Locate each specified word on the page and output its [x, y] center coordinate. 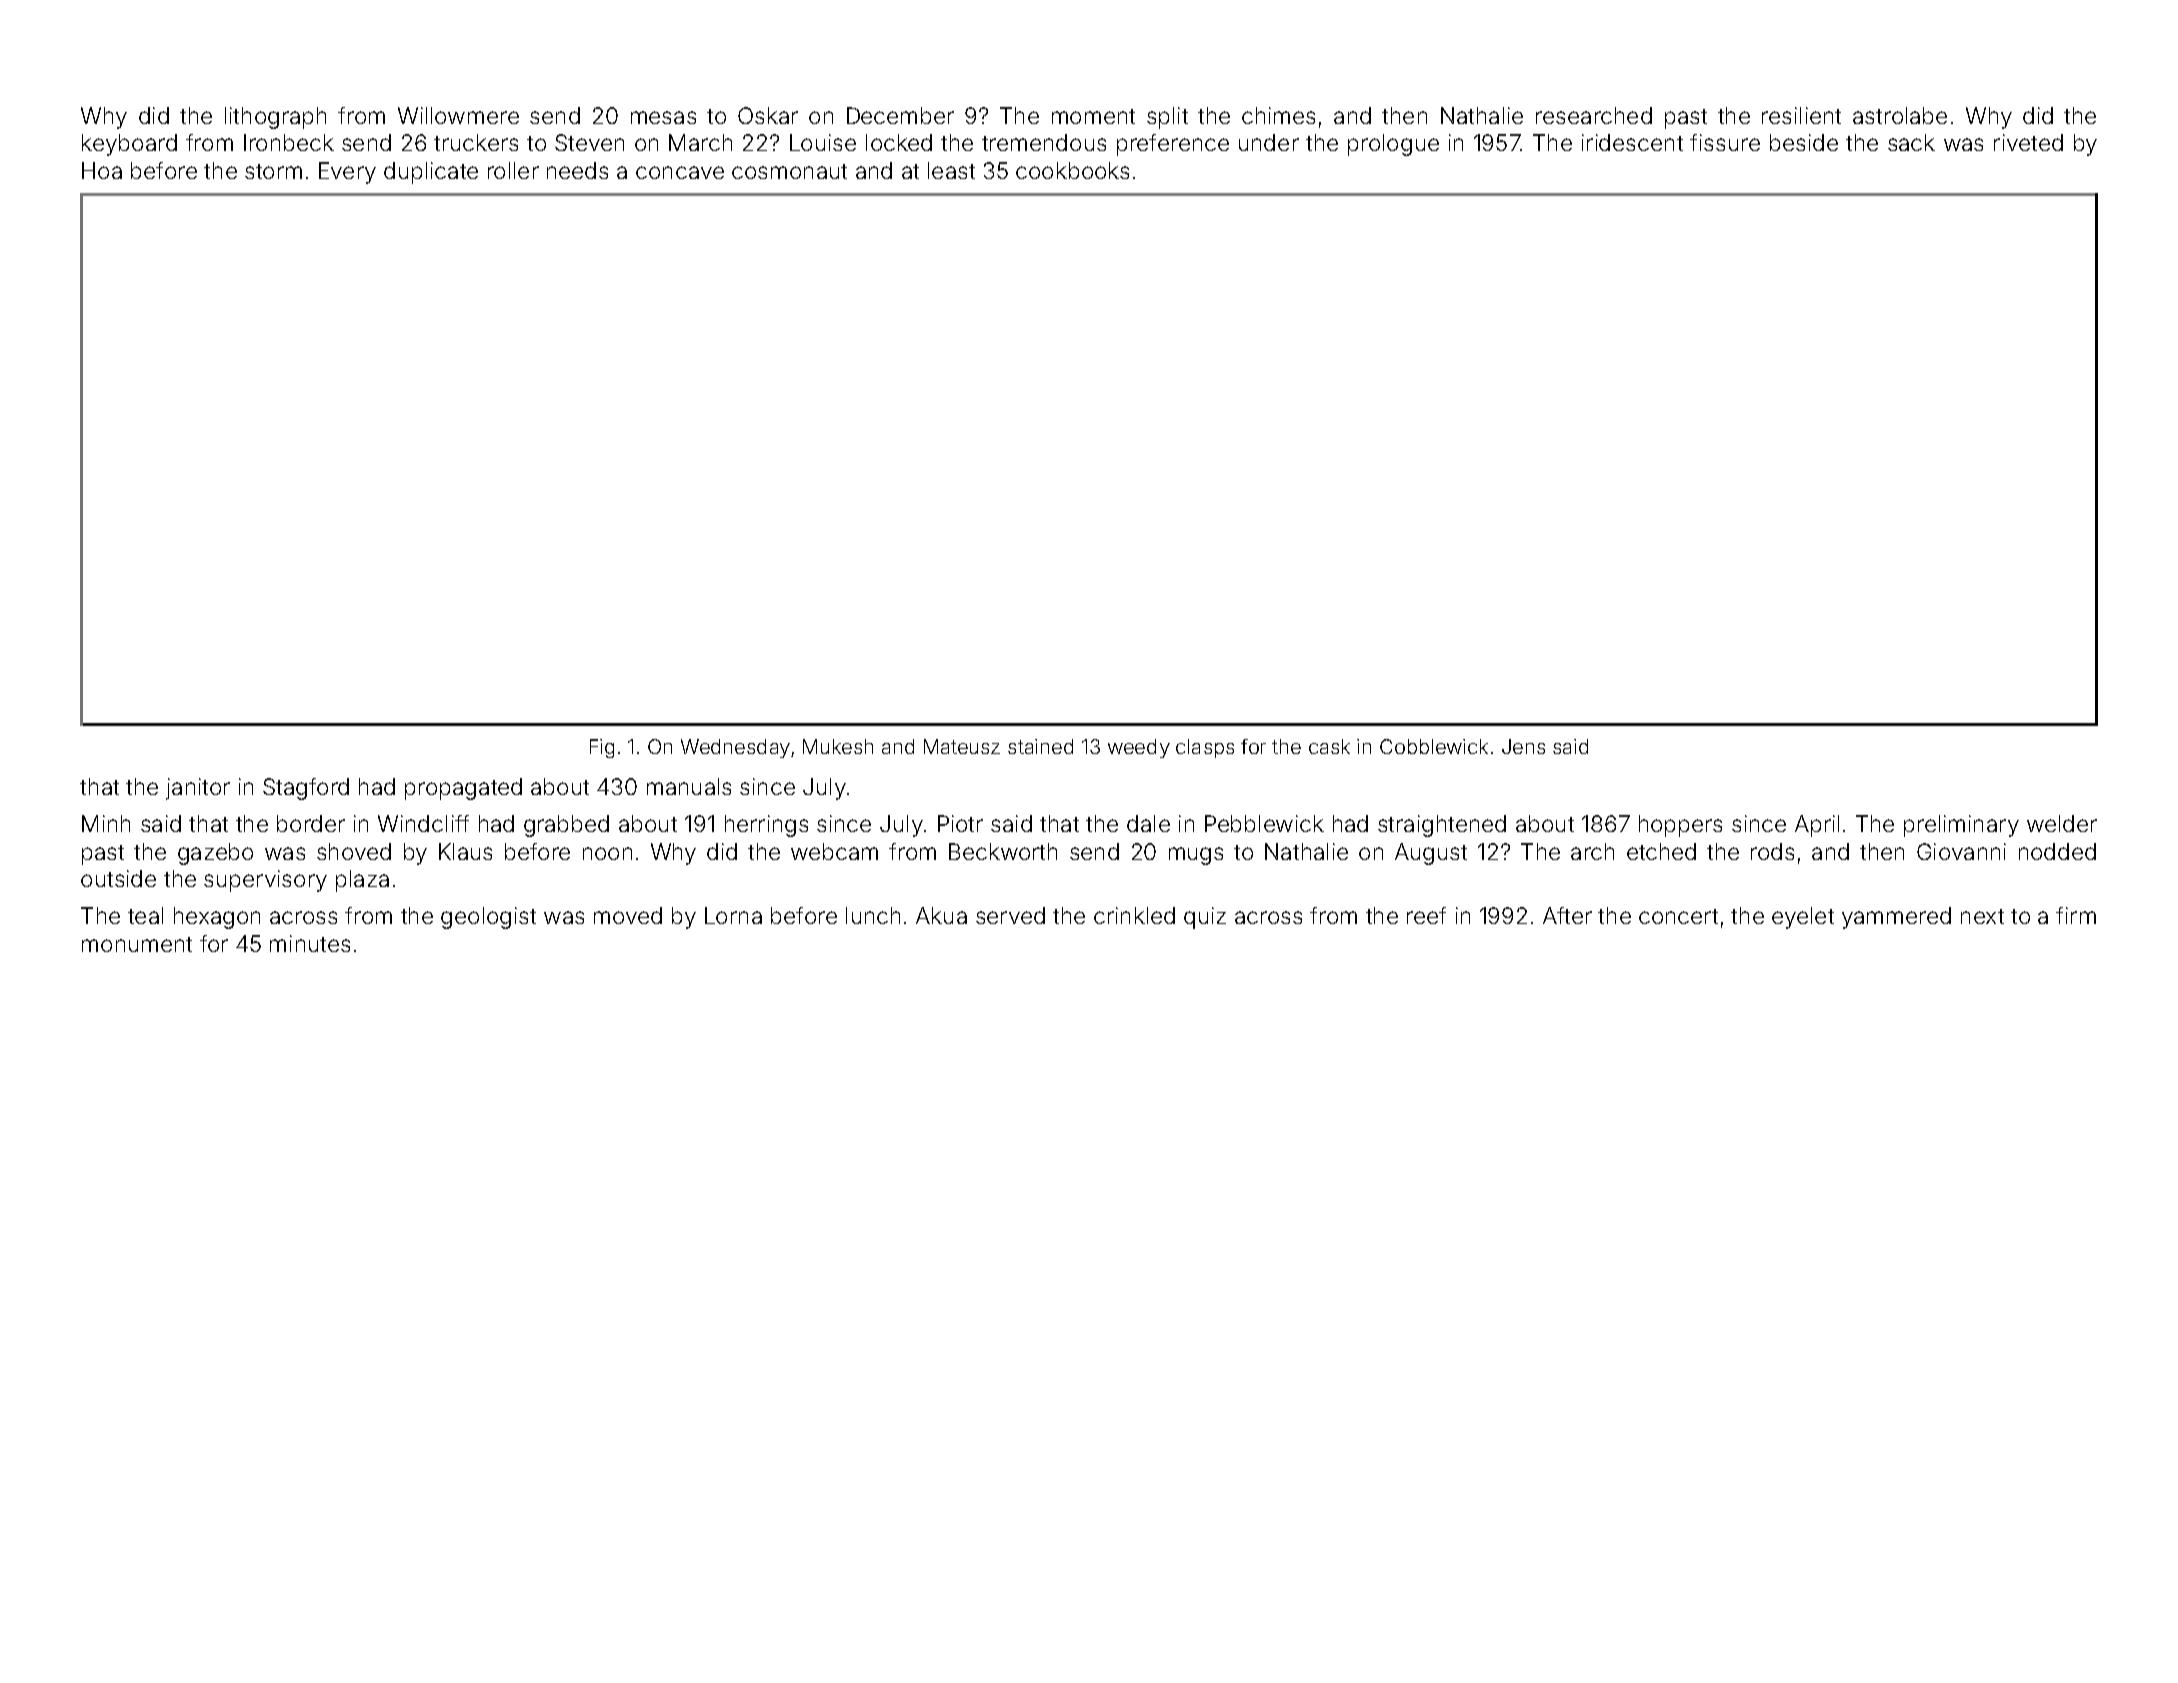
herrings [766, 826]
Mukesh [838, 746]
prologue [1393, 145]
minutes [310, 943]
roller [513, 170]
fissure [1725, 142]
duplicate [431, 173]
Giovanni [1961, 851]
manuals [689, 786]
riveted [2028, 142]
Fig [602, 748]
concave [680, 172]
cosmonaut [789, 171]
